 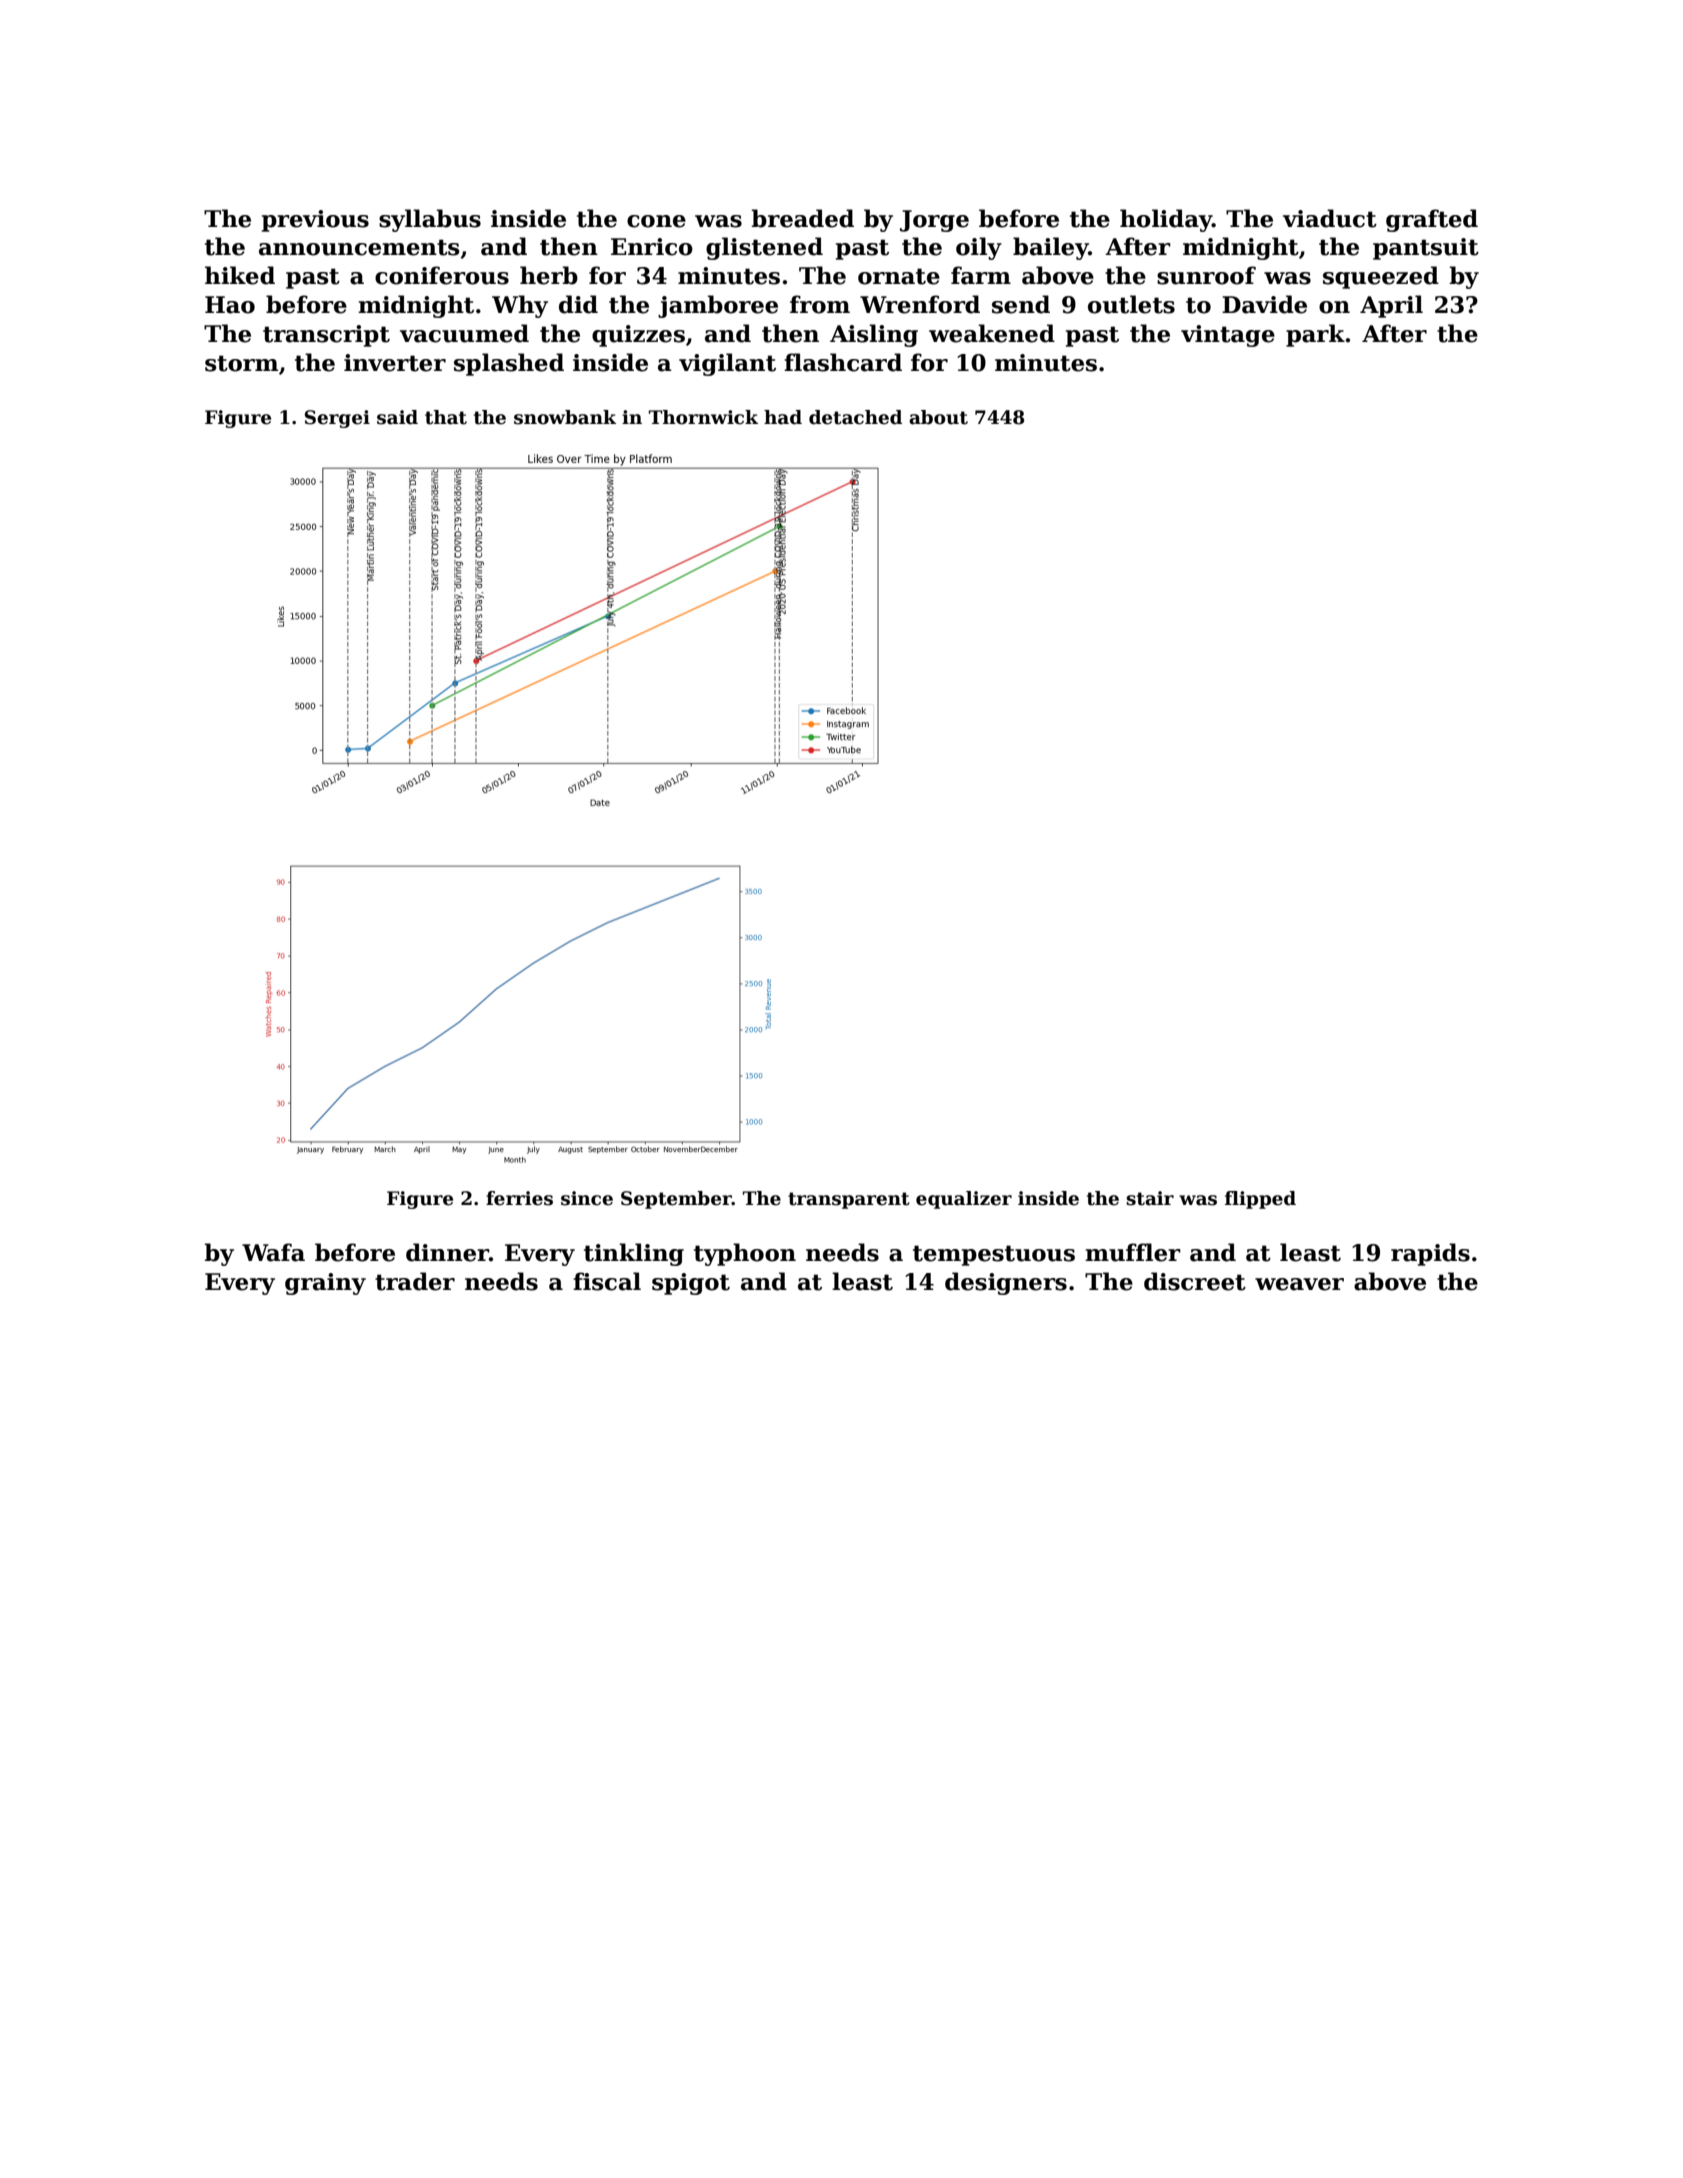 What do you see at coordinates (934, 221) in the page?
I see `Jorge` at bounding box center [934, 221].
